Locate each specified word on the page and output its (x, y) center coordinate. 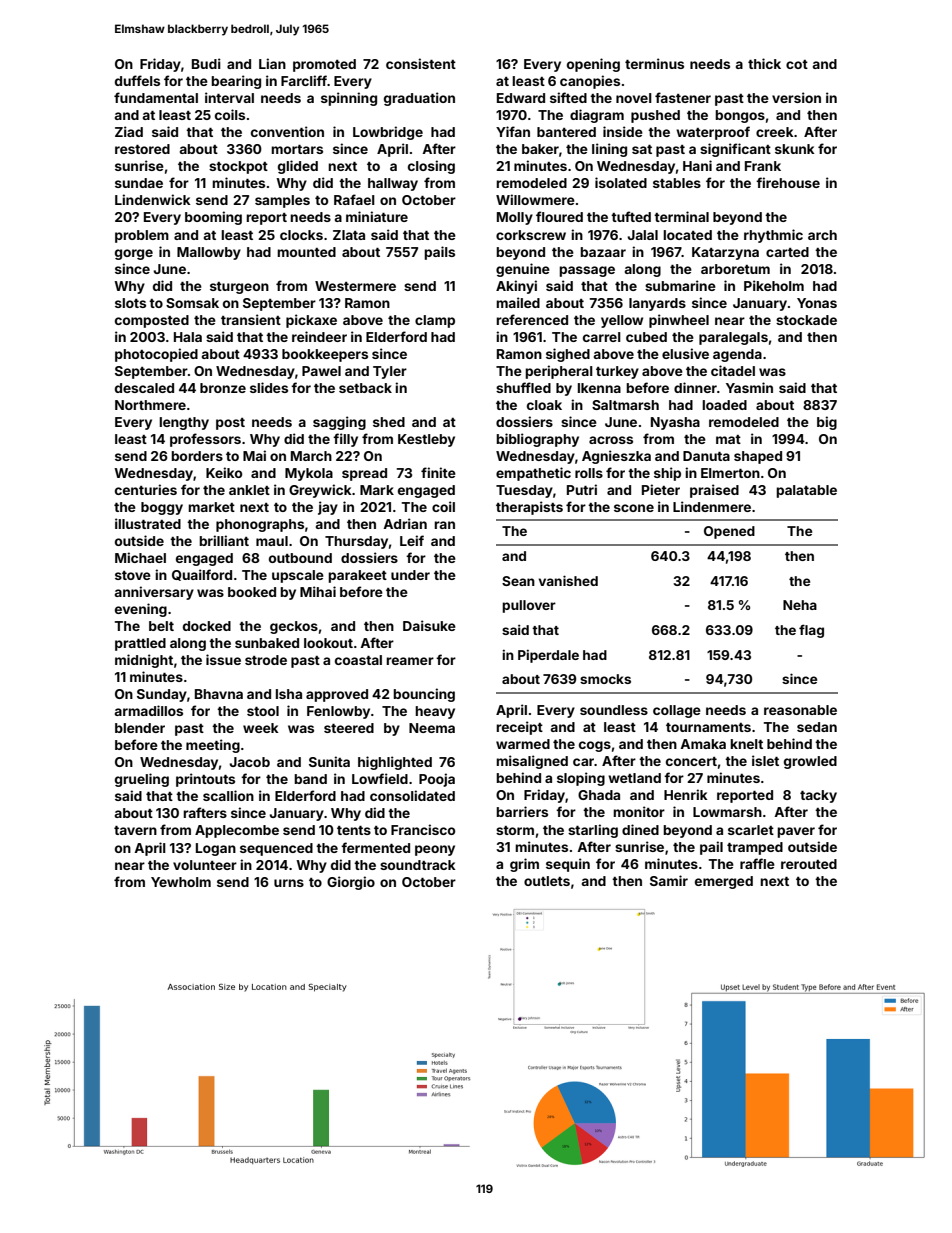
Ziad (129, 131)
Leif (412, 540)
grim (524, 865)
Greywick (320, 491)
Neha (800, 605)
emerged (724, 882)
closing (431, 167)
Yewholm (181, 882)
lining (609, 150)
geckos (294, 627)
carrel (602, 337)
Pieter (661, 489)
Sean (518, 581)
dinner (695, 387)
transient (251, 319)
